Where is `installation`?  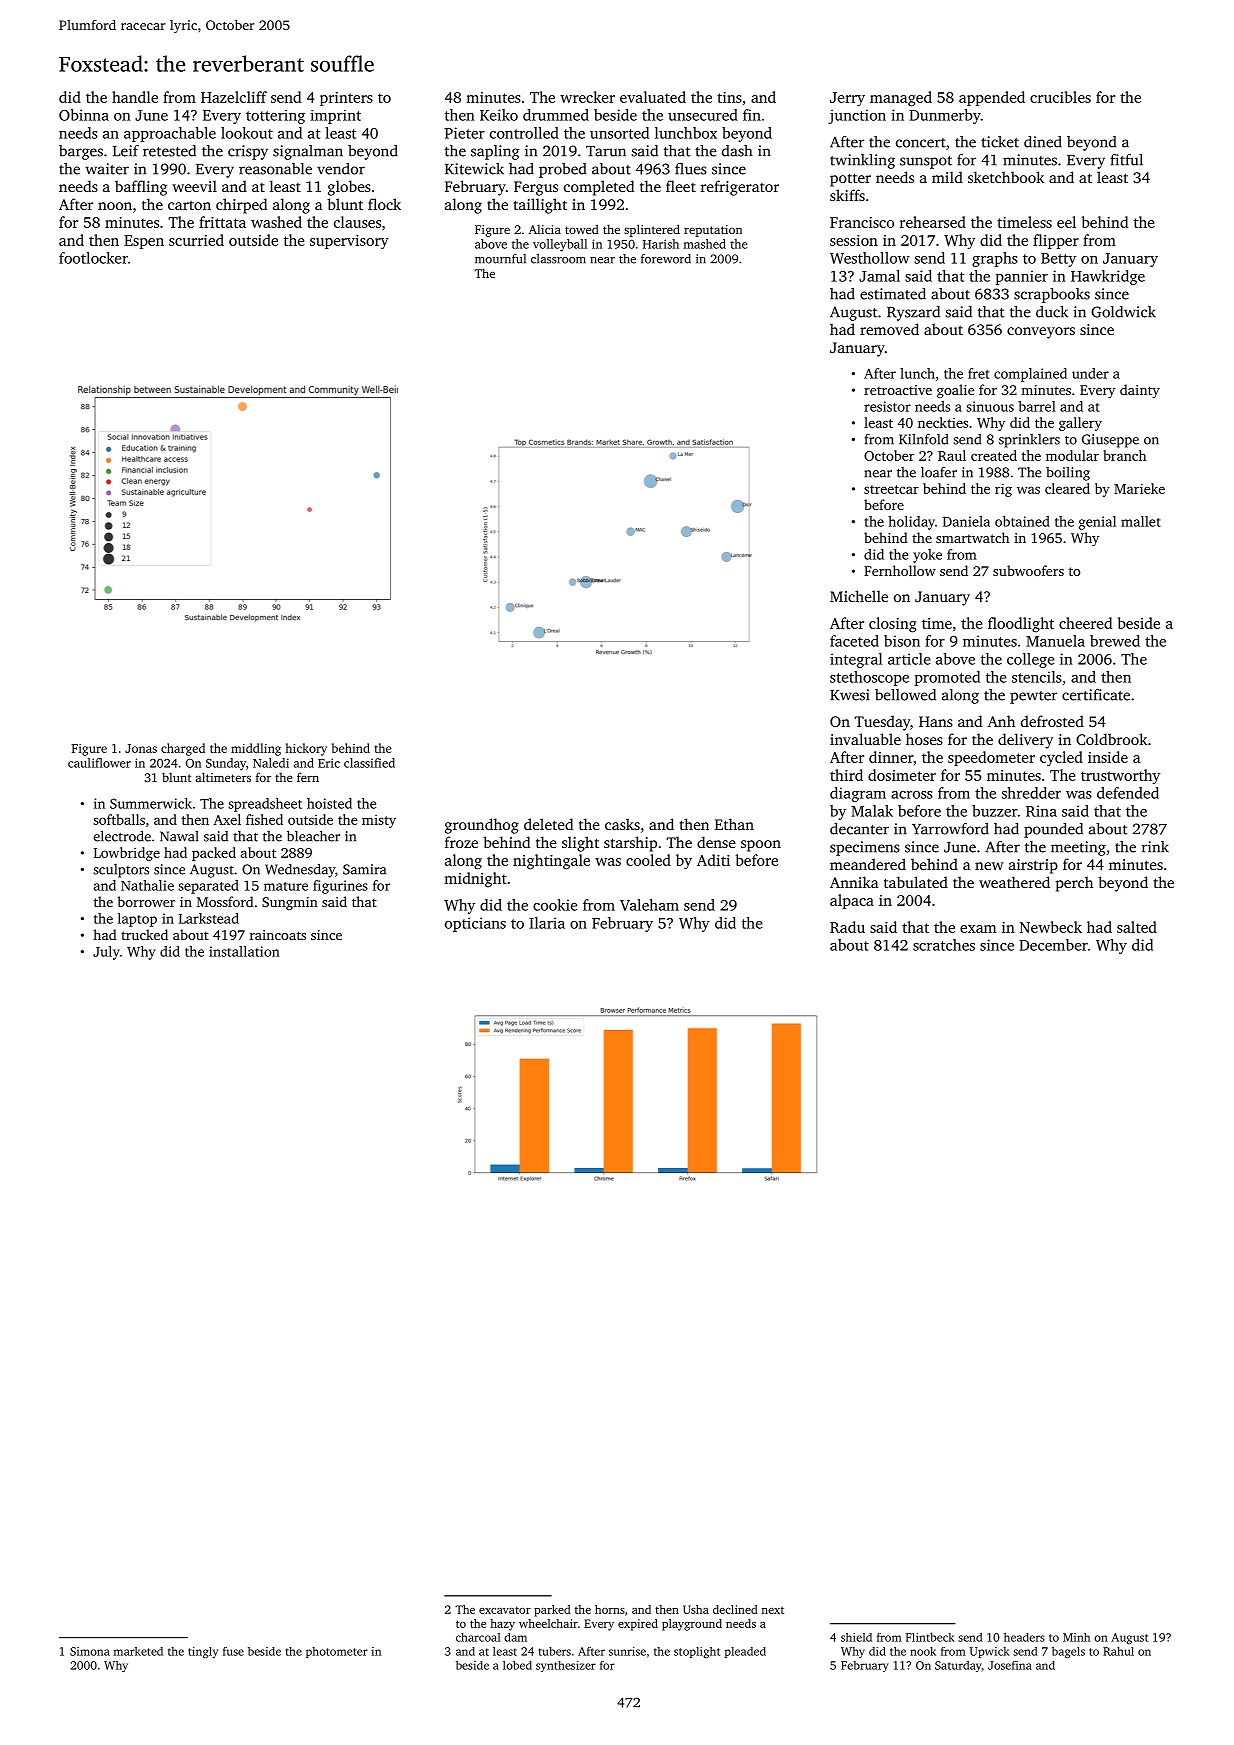
installation is located at coordinates (244, 951).
